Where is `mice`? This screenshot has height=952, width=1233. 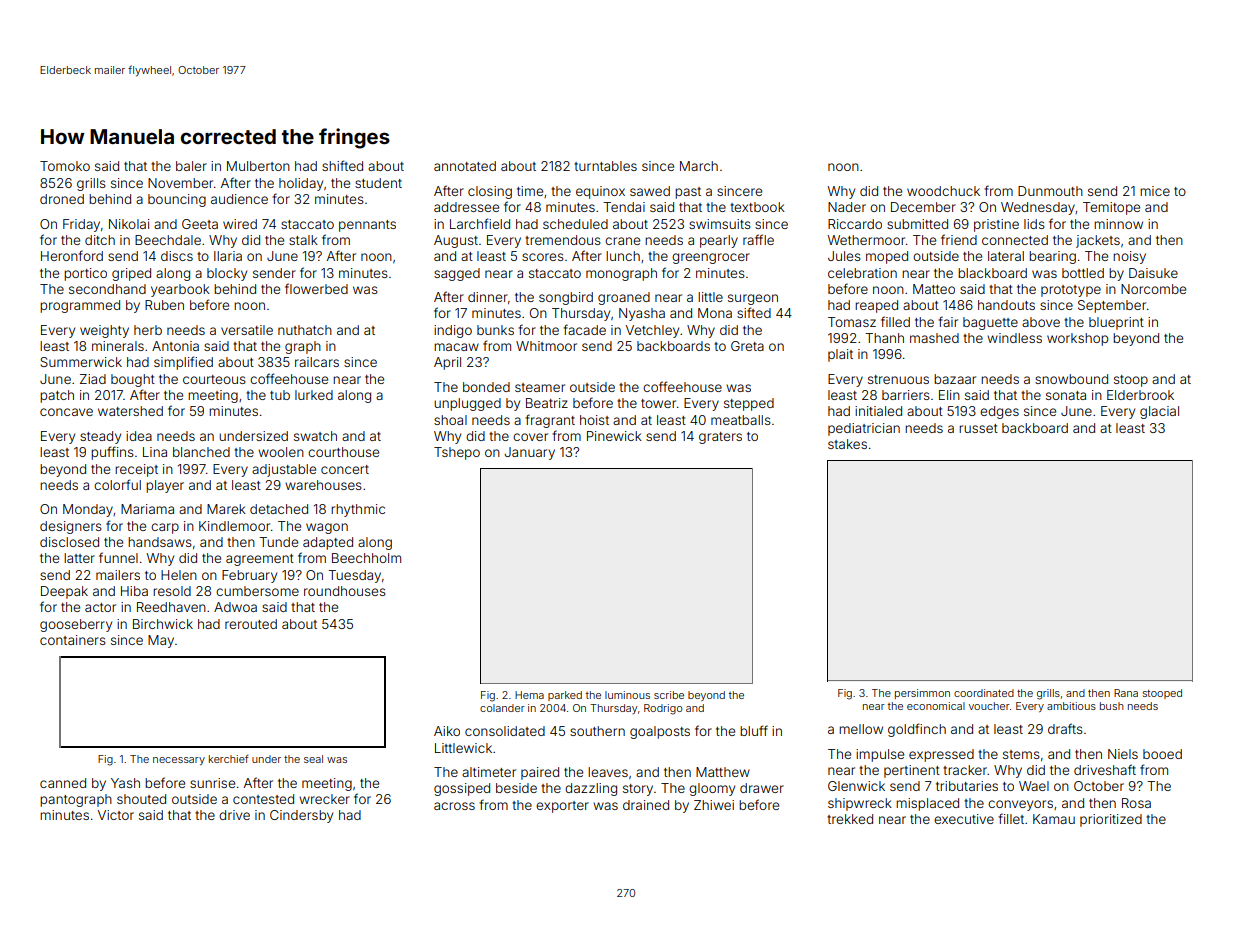 mice is located at coordinates (1155, 191).
